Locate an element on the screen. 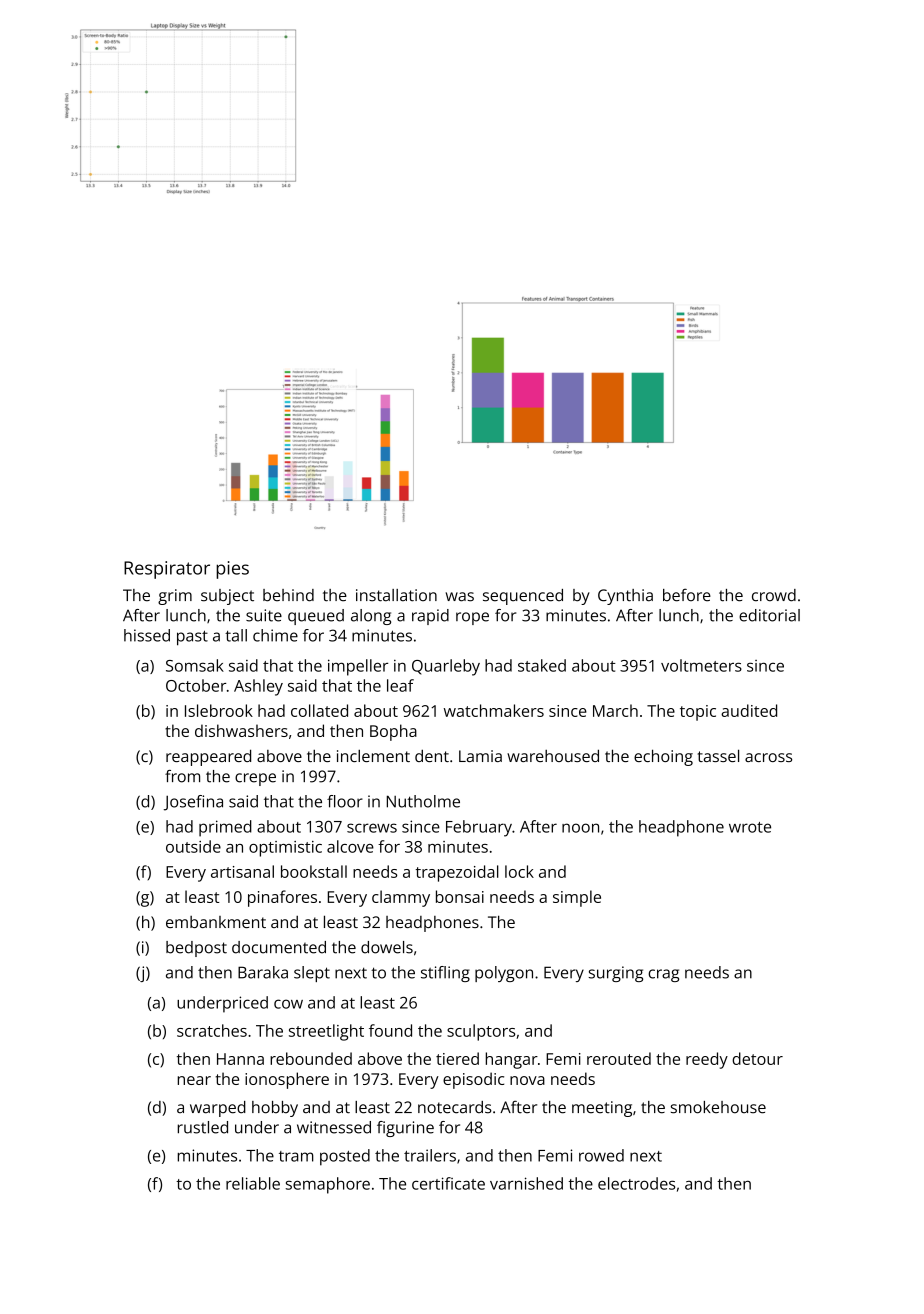 This screenshot has height=1314, width=924. dent is located at coordinates (432, 755).
